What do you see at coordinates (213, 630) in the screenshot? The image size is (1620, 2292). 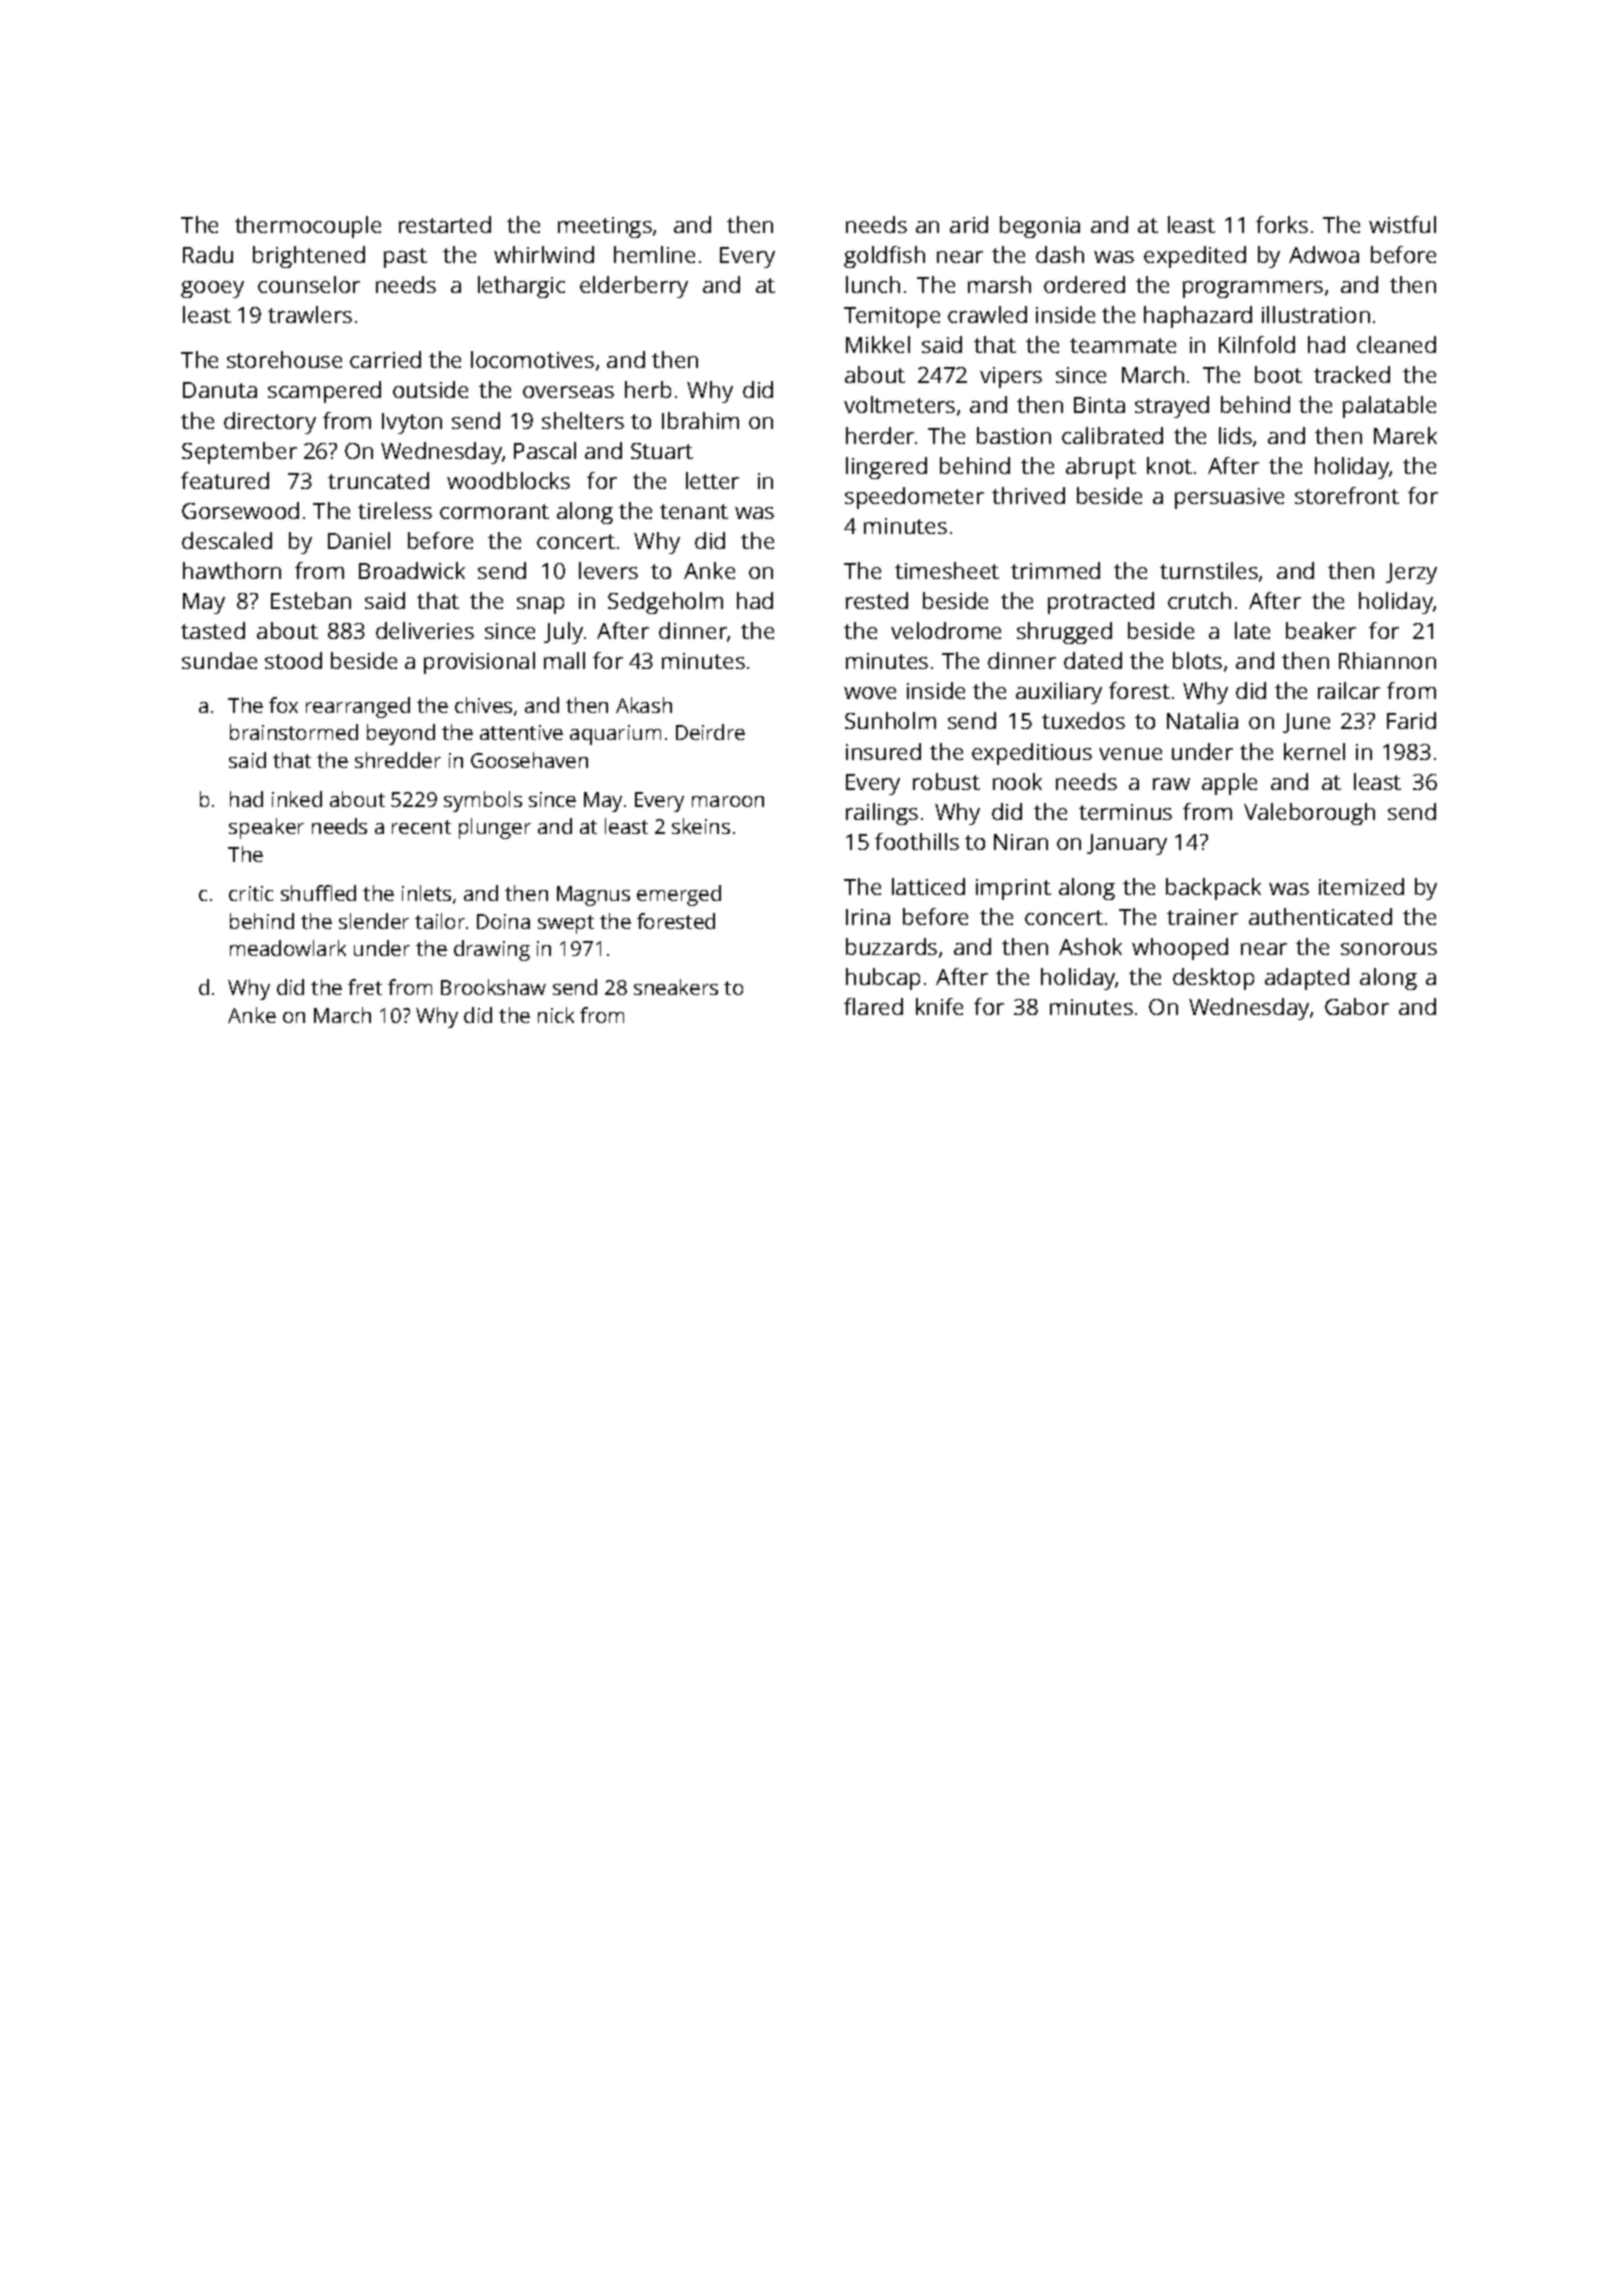 I see `tasted` at bounding box center [213, 630].
